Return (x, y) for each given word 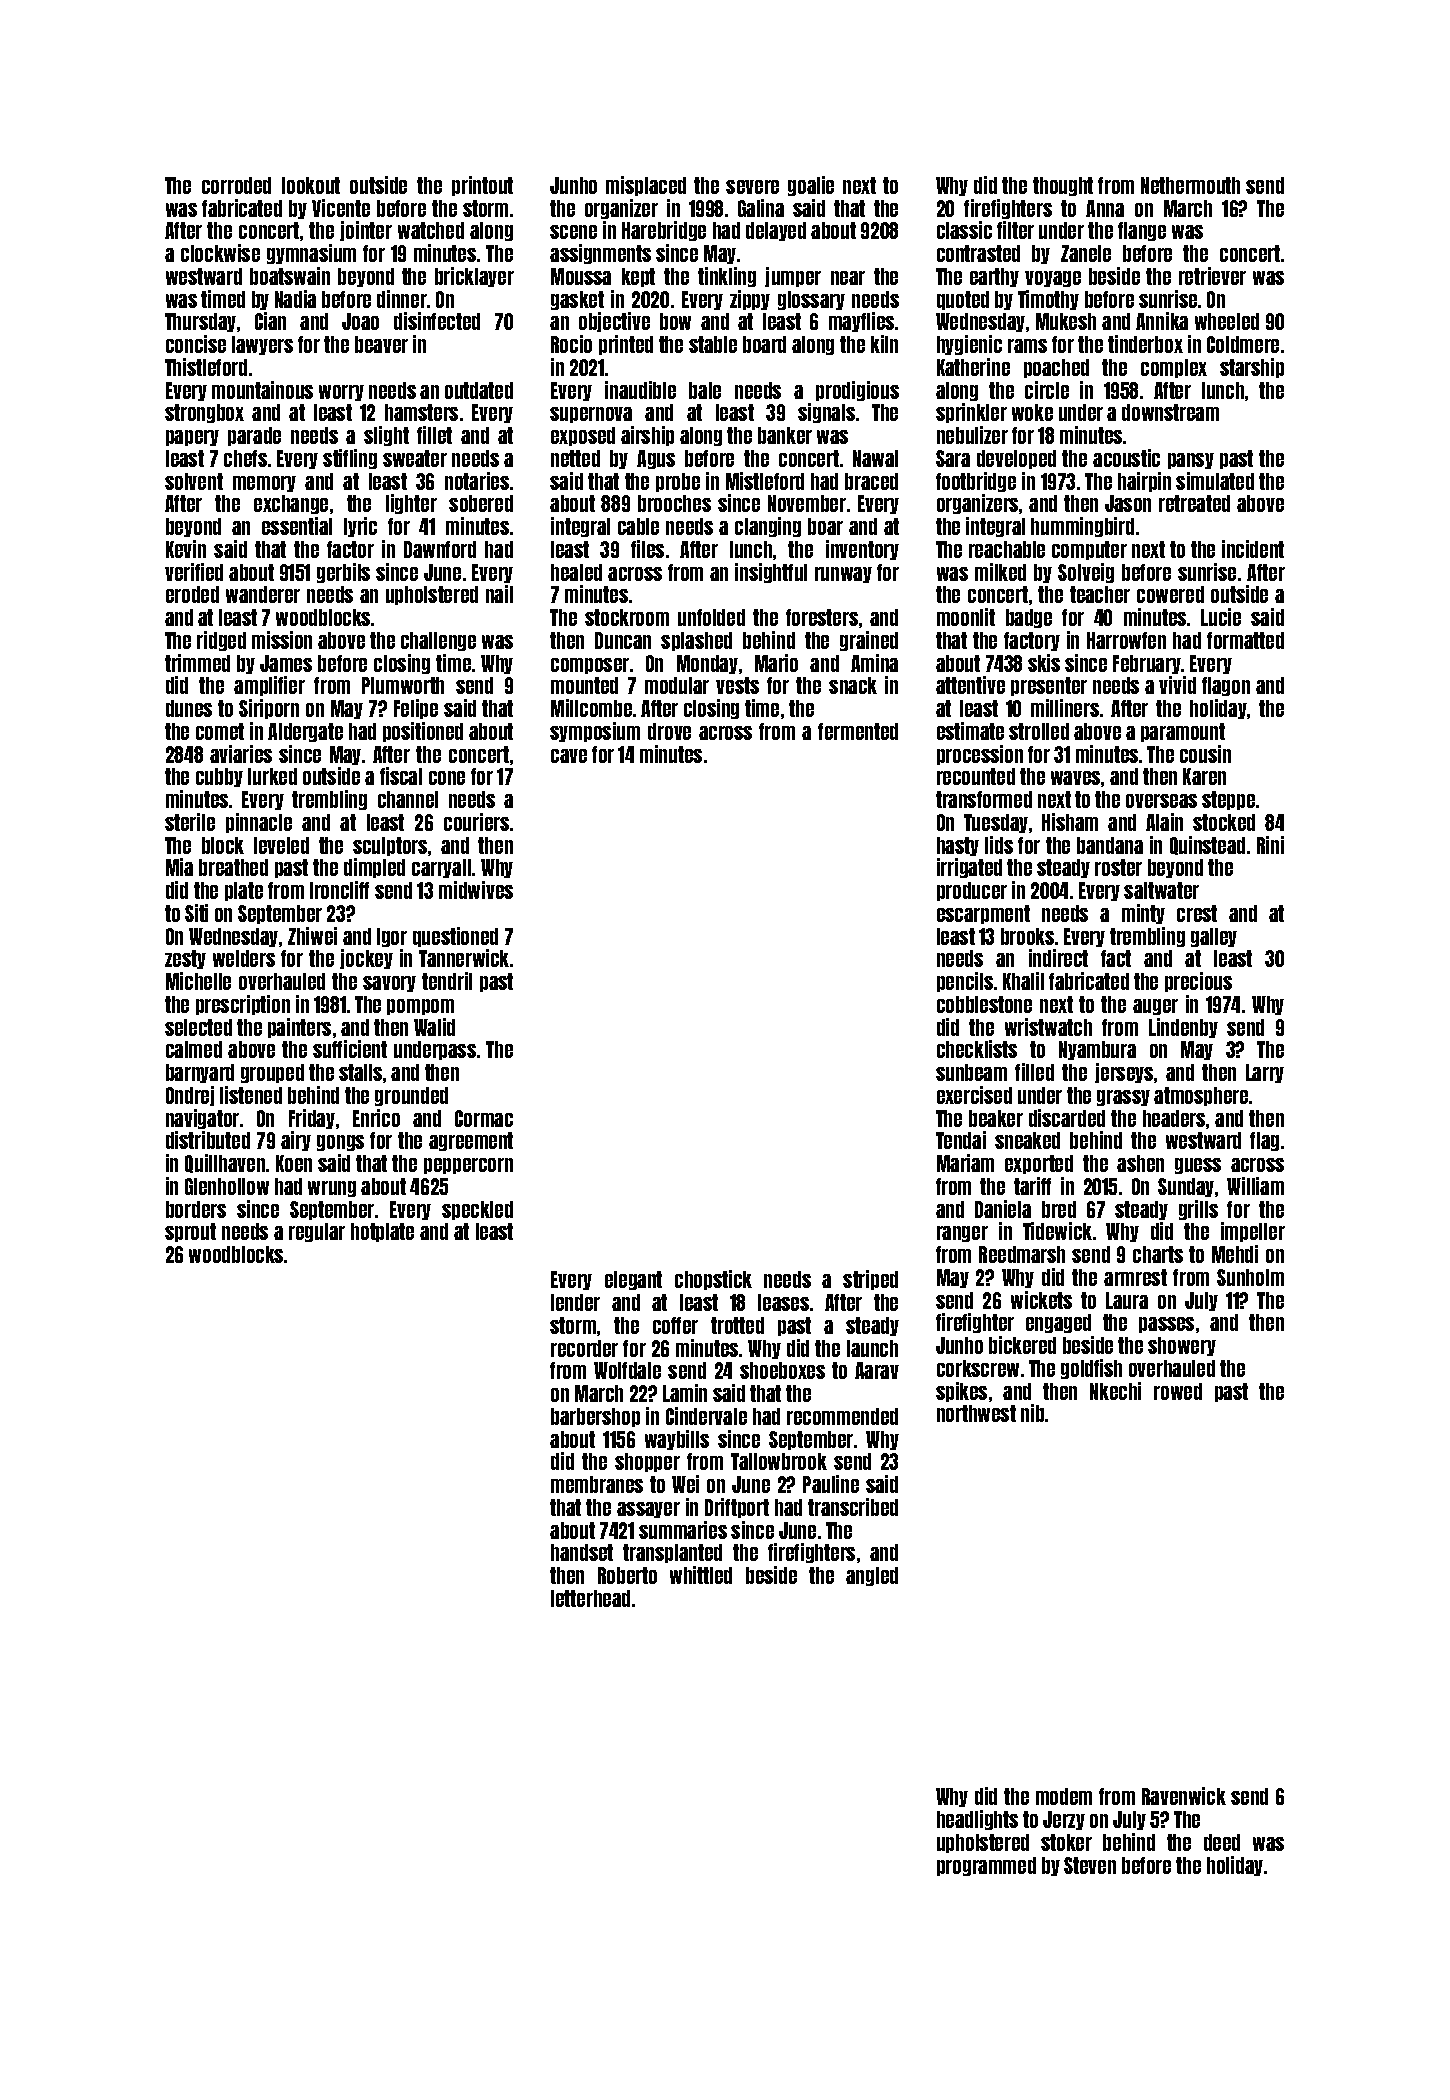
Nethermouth (1190, 185)
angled (872, 1576)
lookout (311, 185)
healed (576, 572)
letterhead (590, 1598)
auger (1155, 1007)
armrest (1135, 1277)
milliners (1065, 708)
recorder (584, 1348)
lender (575, 1302)
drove (669, 731)
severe (752, 187)
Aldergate (305, 732)
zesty (185, 959)
